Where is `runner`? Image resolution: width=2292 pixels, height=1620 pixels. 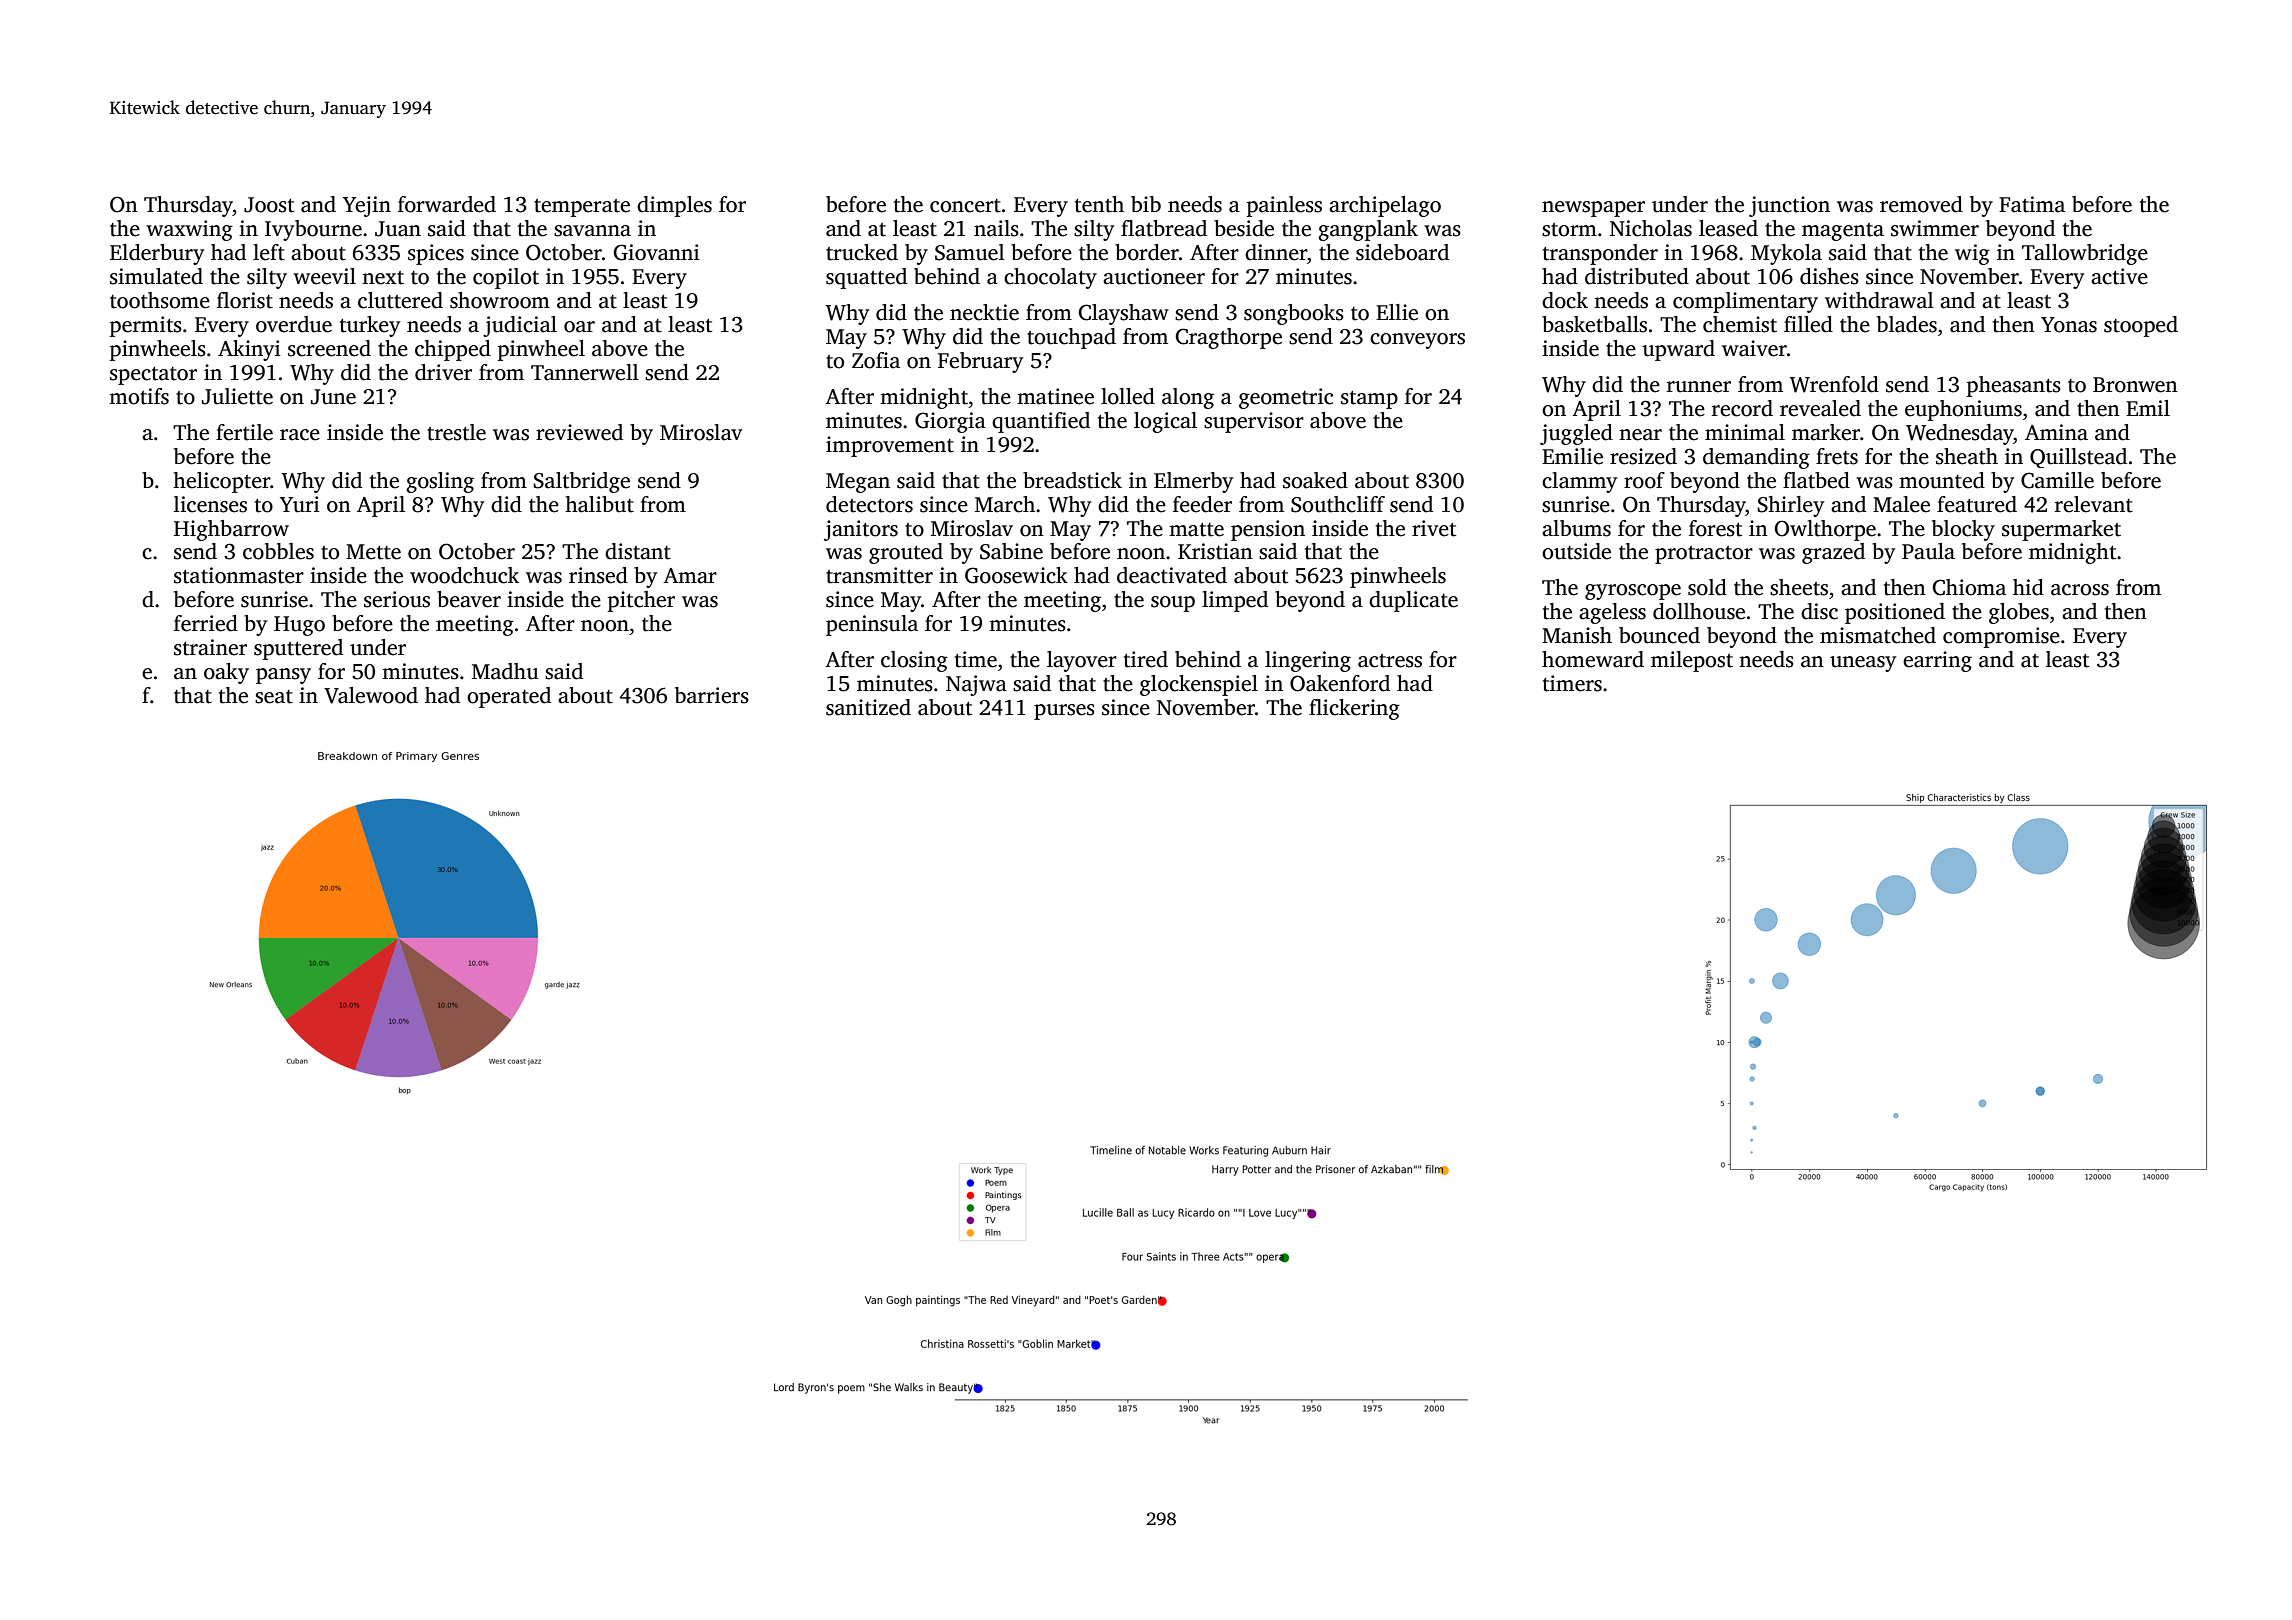
runner is located at coordinates (1699, 387).
